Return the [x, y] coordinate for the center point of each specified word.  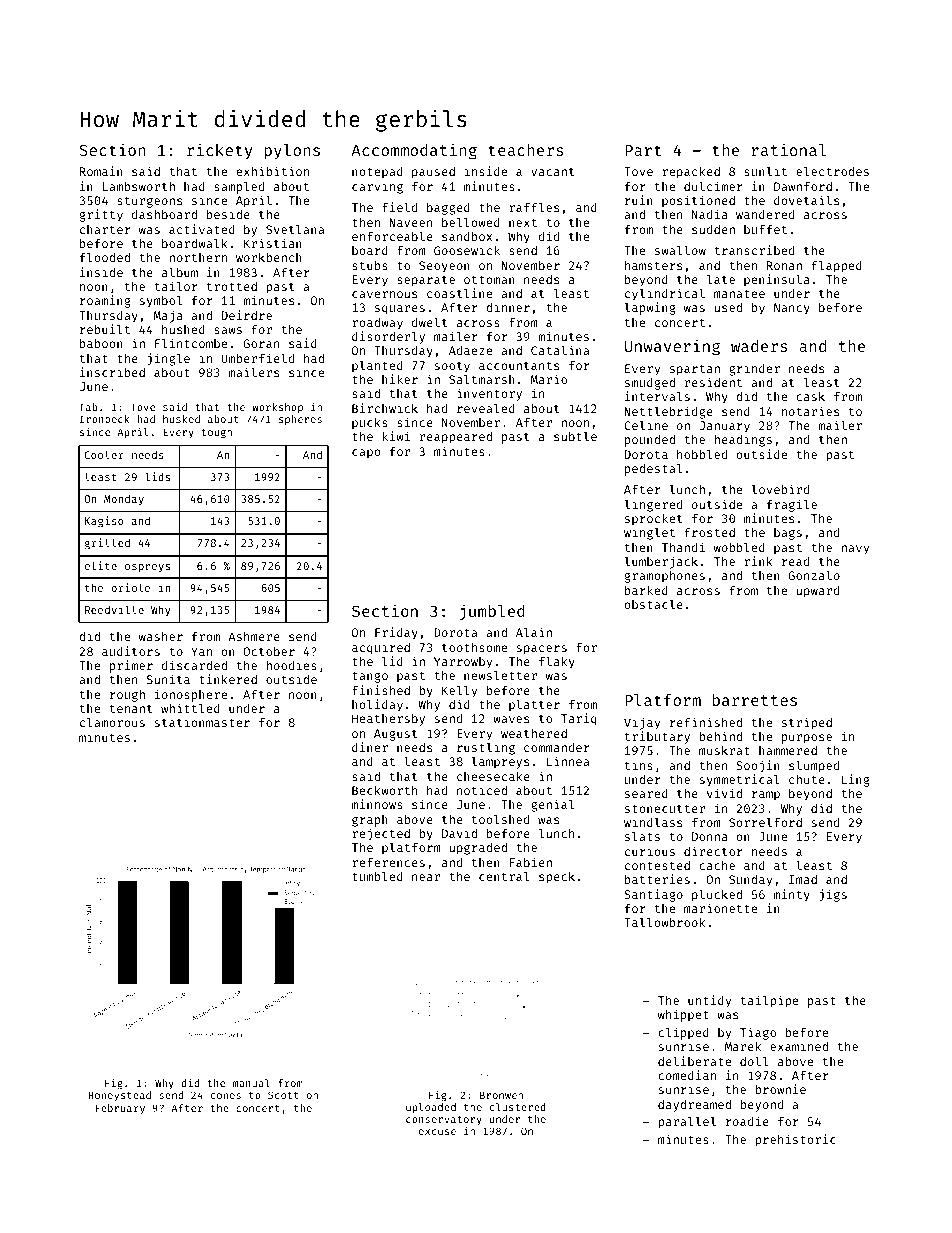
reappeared [456, 437]
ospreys [147, 568]
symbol [161, 302]
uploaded [431, 1108]
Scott [283, 1095]
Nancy [792, 309]
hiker [400, 379]
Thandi [683, 547]
